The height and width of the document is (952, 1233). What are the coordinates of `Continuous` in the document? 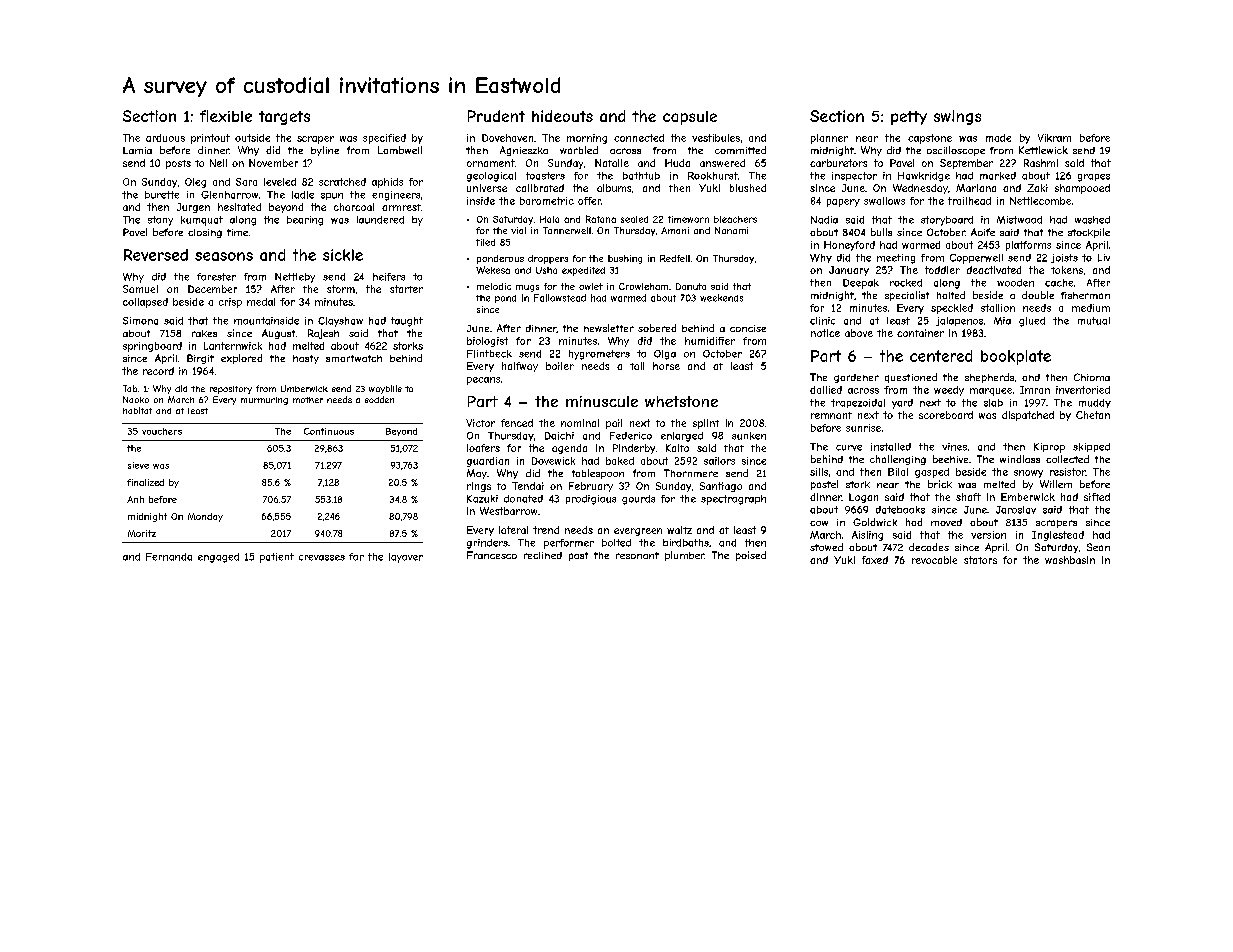 It's located at (329, 431).
